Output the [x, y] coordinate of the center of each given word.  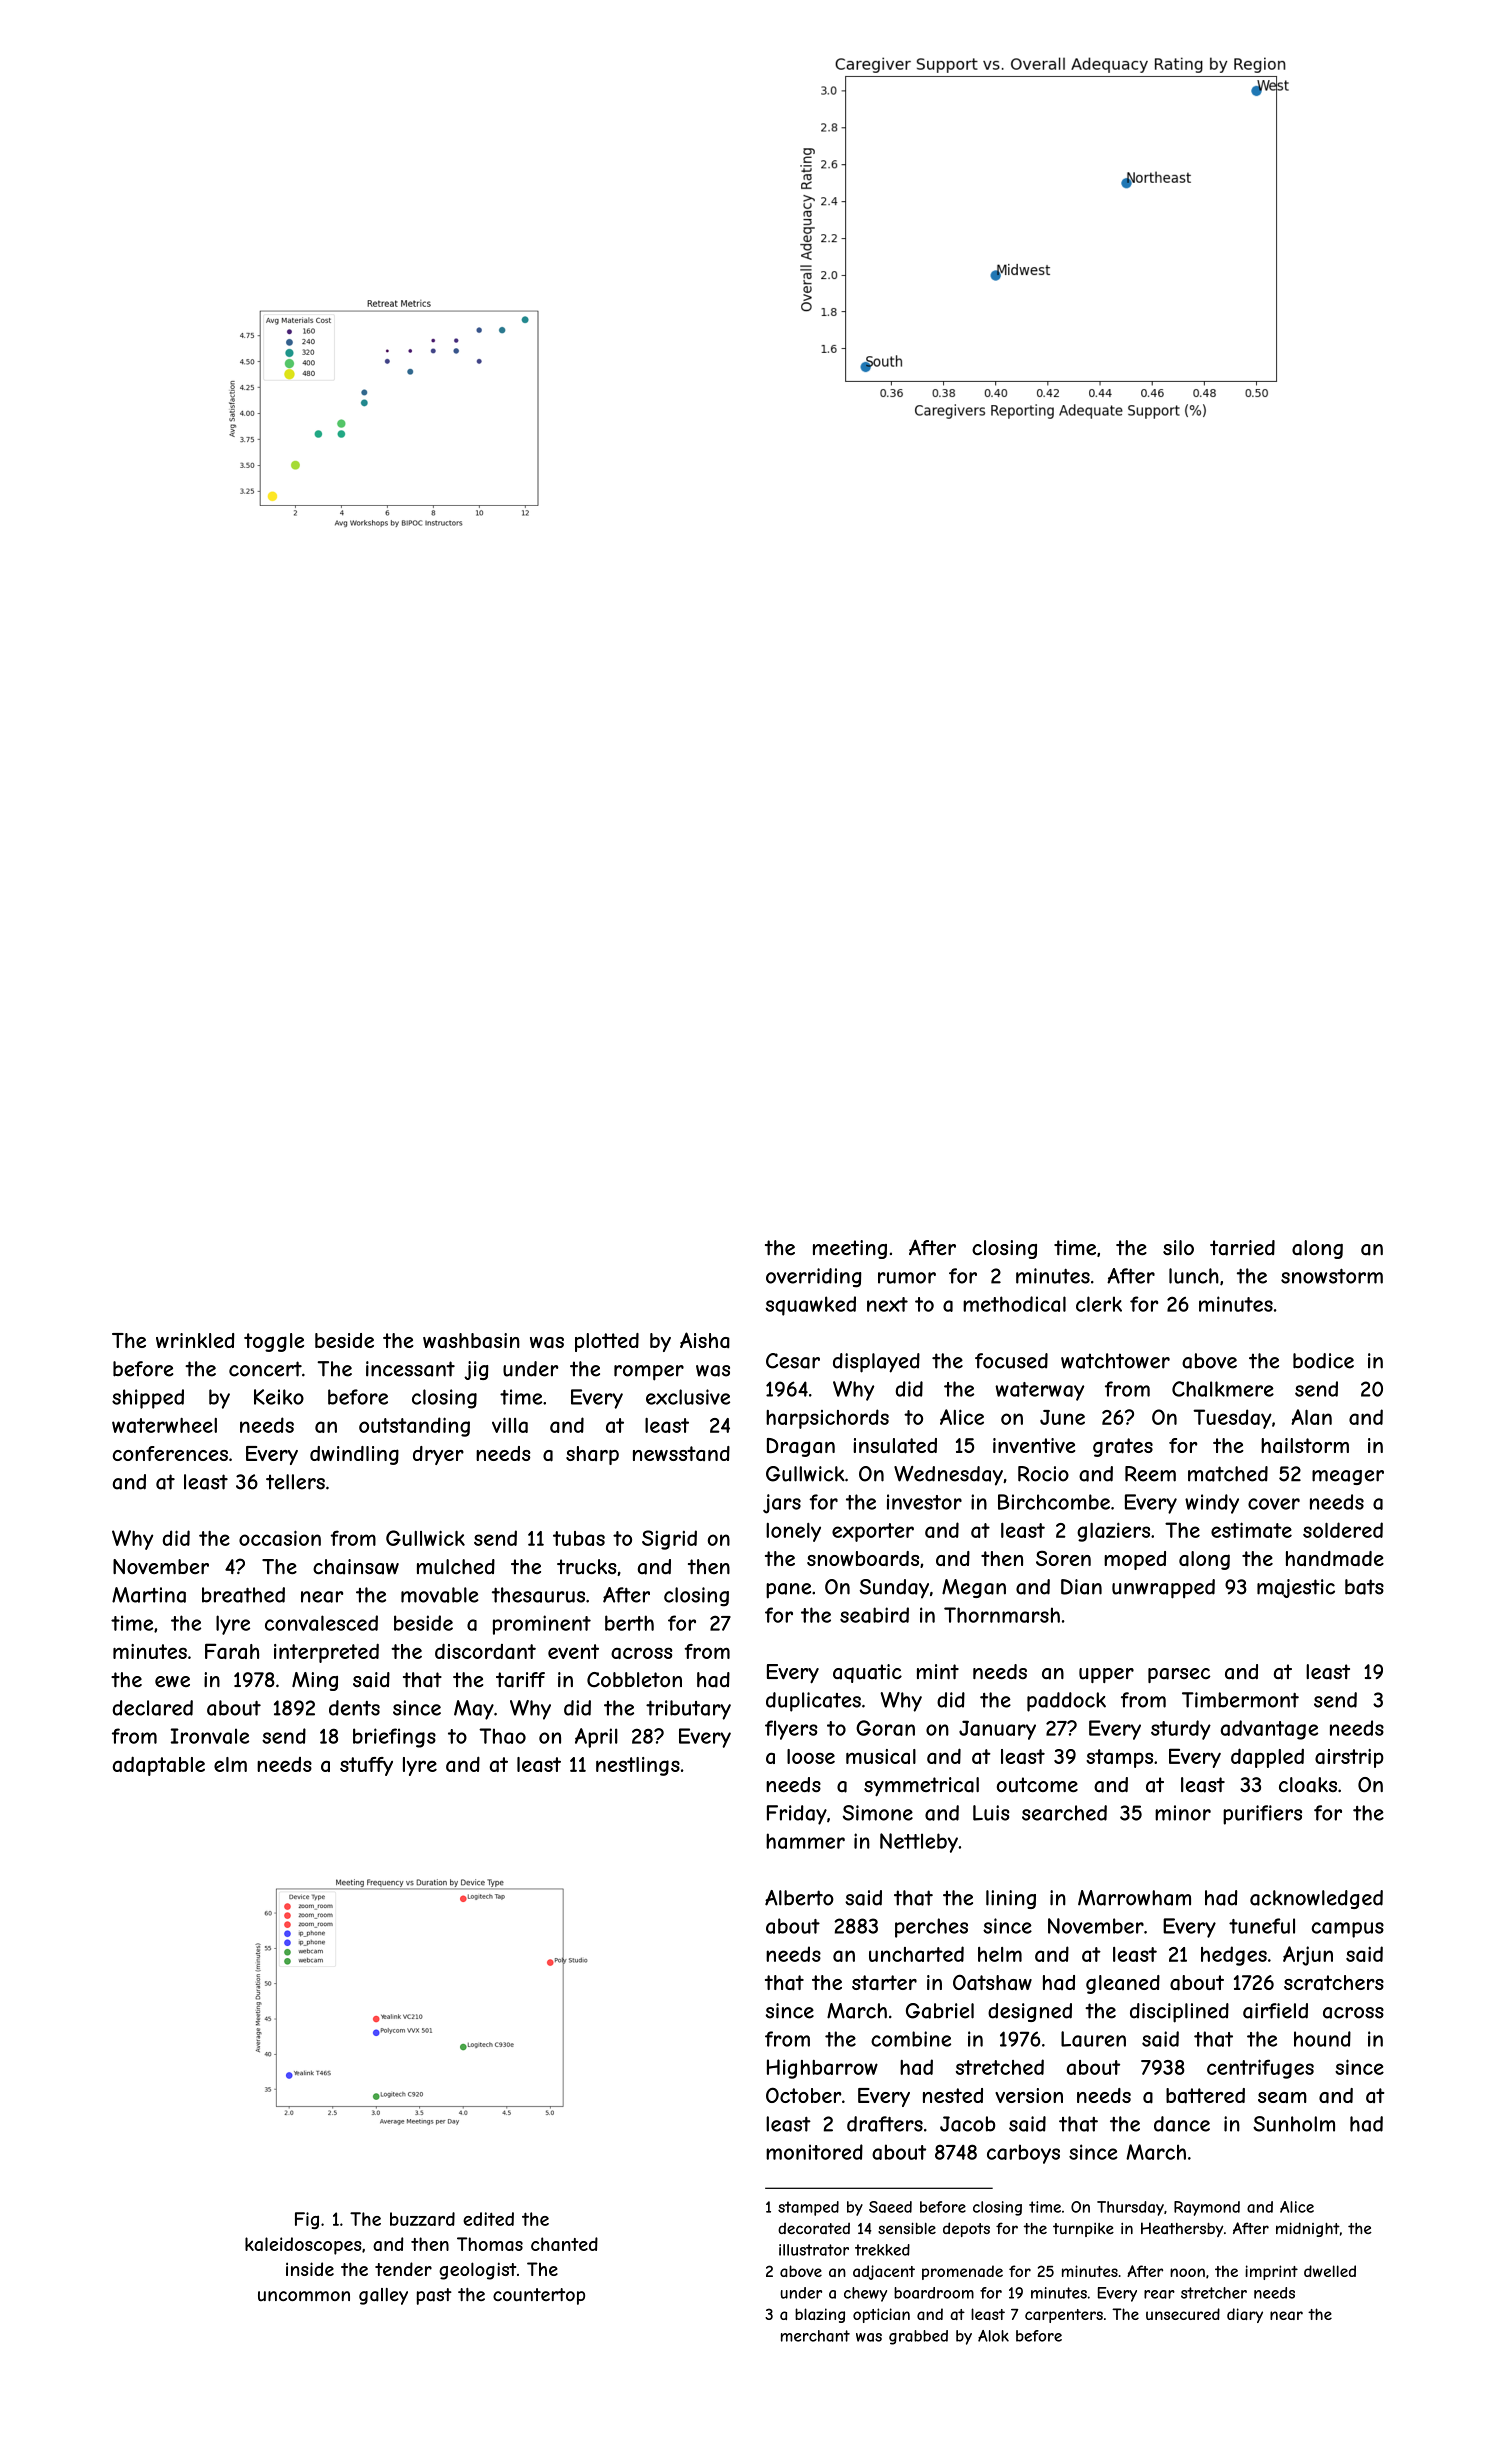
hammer [805, 1841]
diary [1245, 2315]
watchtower [1115, 1361]
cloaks [1308, 1785]
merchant [815, 2336]
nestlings [638, 1766]
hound [1322, 2039]
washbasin [471, 1341]
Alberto [799, 1898]
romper [649, 1373]
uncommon [304, 2296]
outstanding [414, 1427]
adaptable [159, 1766]
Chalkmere [1223, 1389]
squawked [811, 1306]
